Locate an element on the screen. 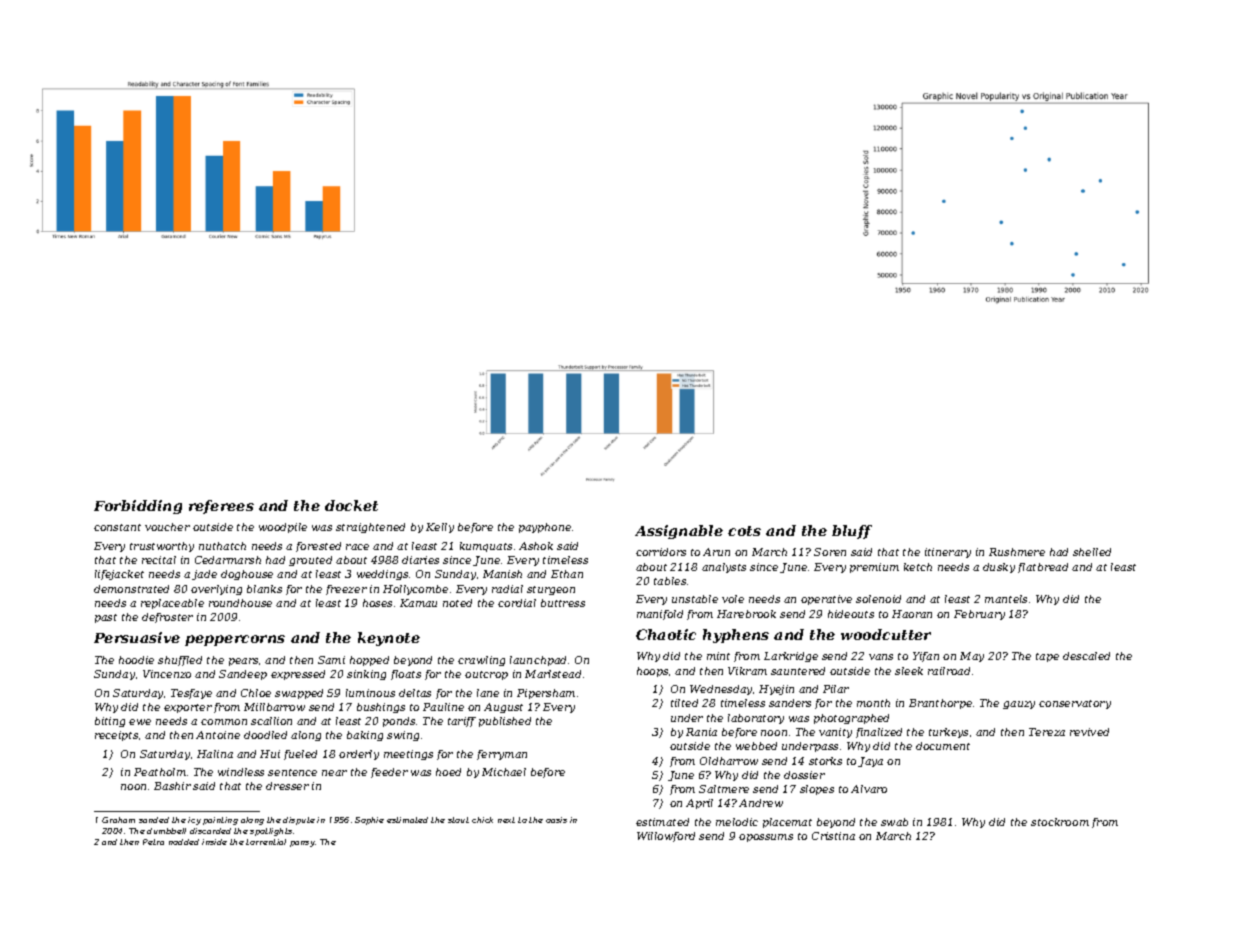 The width and height of the screenshot is (1233, 952). Kelly is located at coordinates (440, 528).
